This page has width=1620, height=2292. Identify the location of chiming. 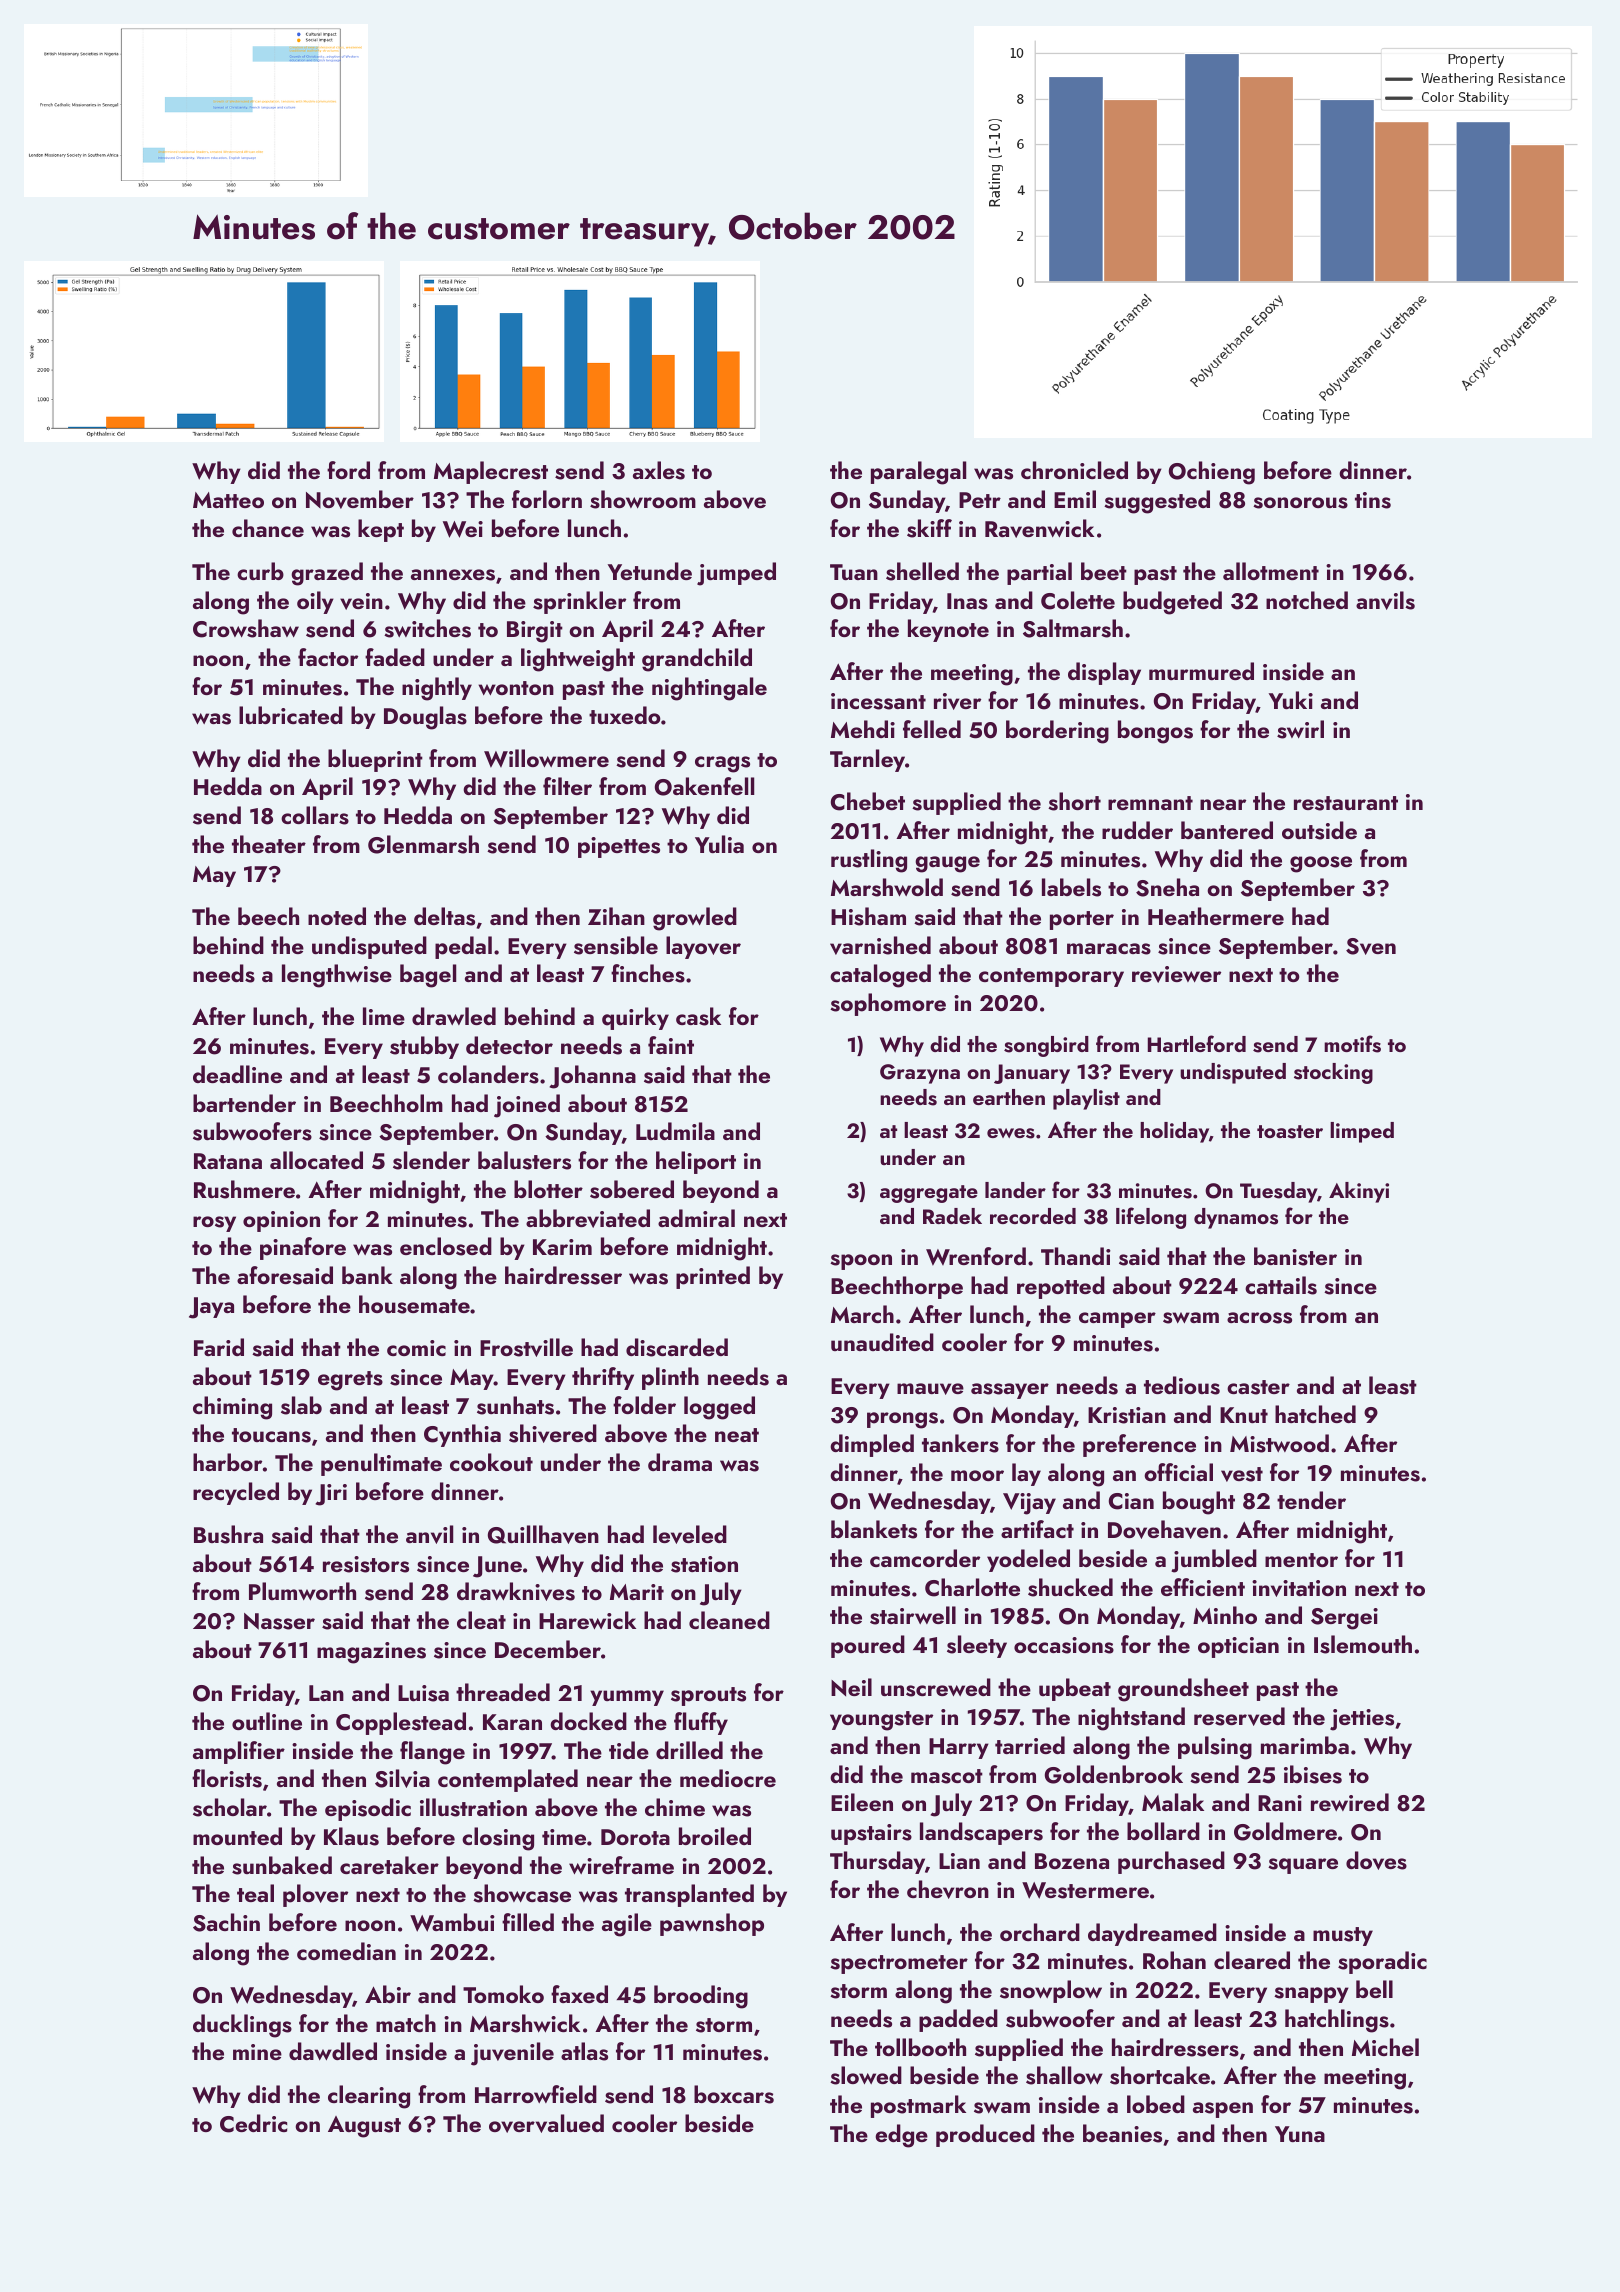
(232, 1408).
